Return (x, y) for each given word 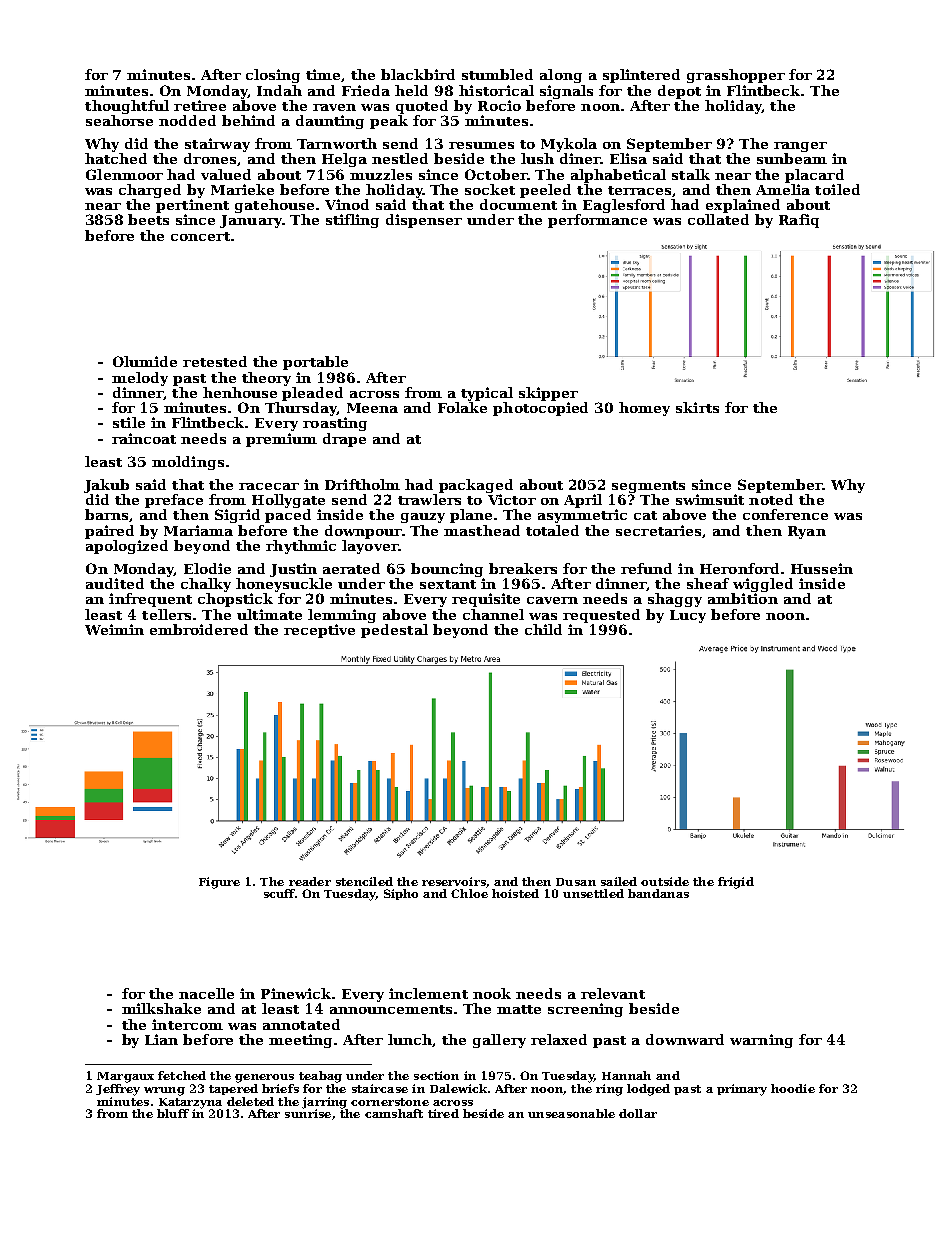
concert (200, 236)
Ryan (807, 532)
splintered (641, 76)
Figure (219, 883)
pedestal (394, 631)
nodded (187, 120)
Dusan (576, 882)
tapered (233, 1089)
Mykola (569, 145)
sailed (619, 881)
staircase (380, 1088)
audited (115, 583)
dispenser (424, 221)
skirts (697, 407)
